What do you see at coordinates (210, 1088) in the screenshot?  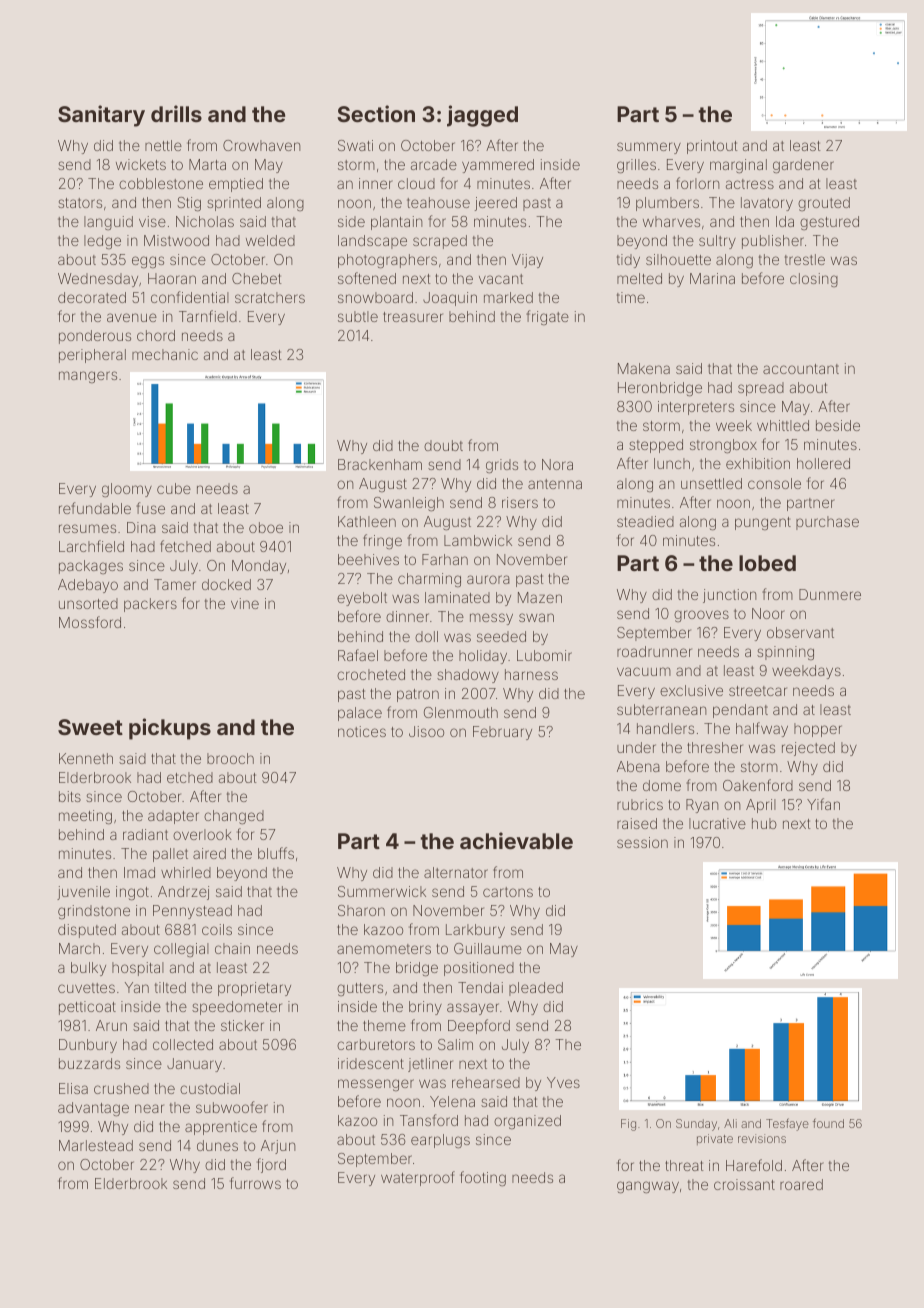 I see `custodial` at bounding box center [210, 1088].
